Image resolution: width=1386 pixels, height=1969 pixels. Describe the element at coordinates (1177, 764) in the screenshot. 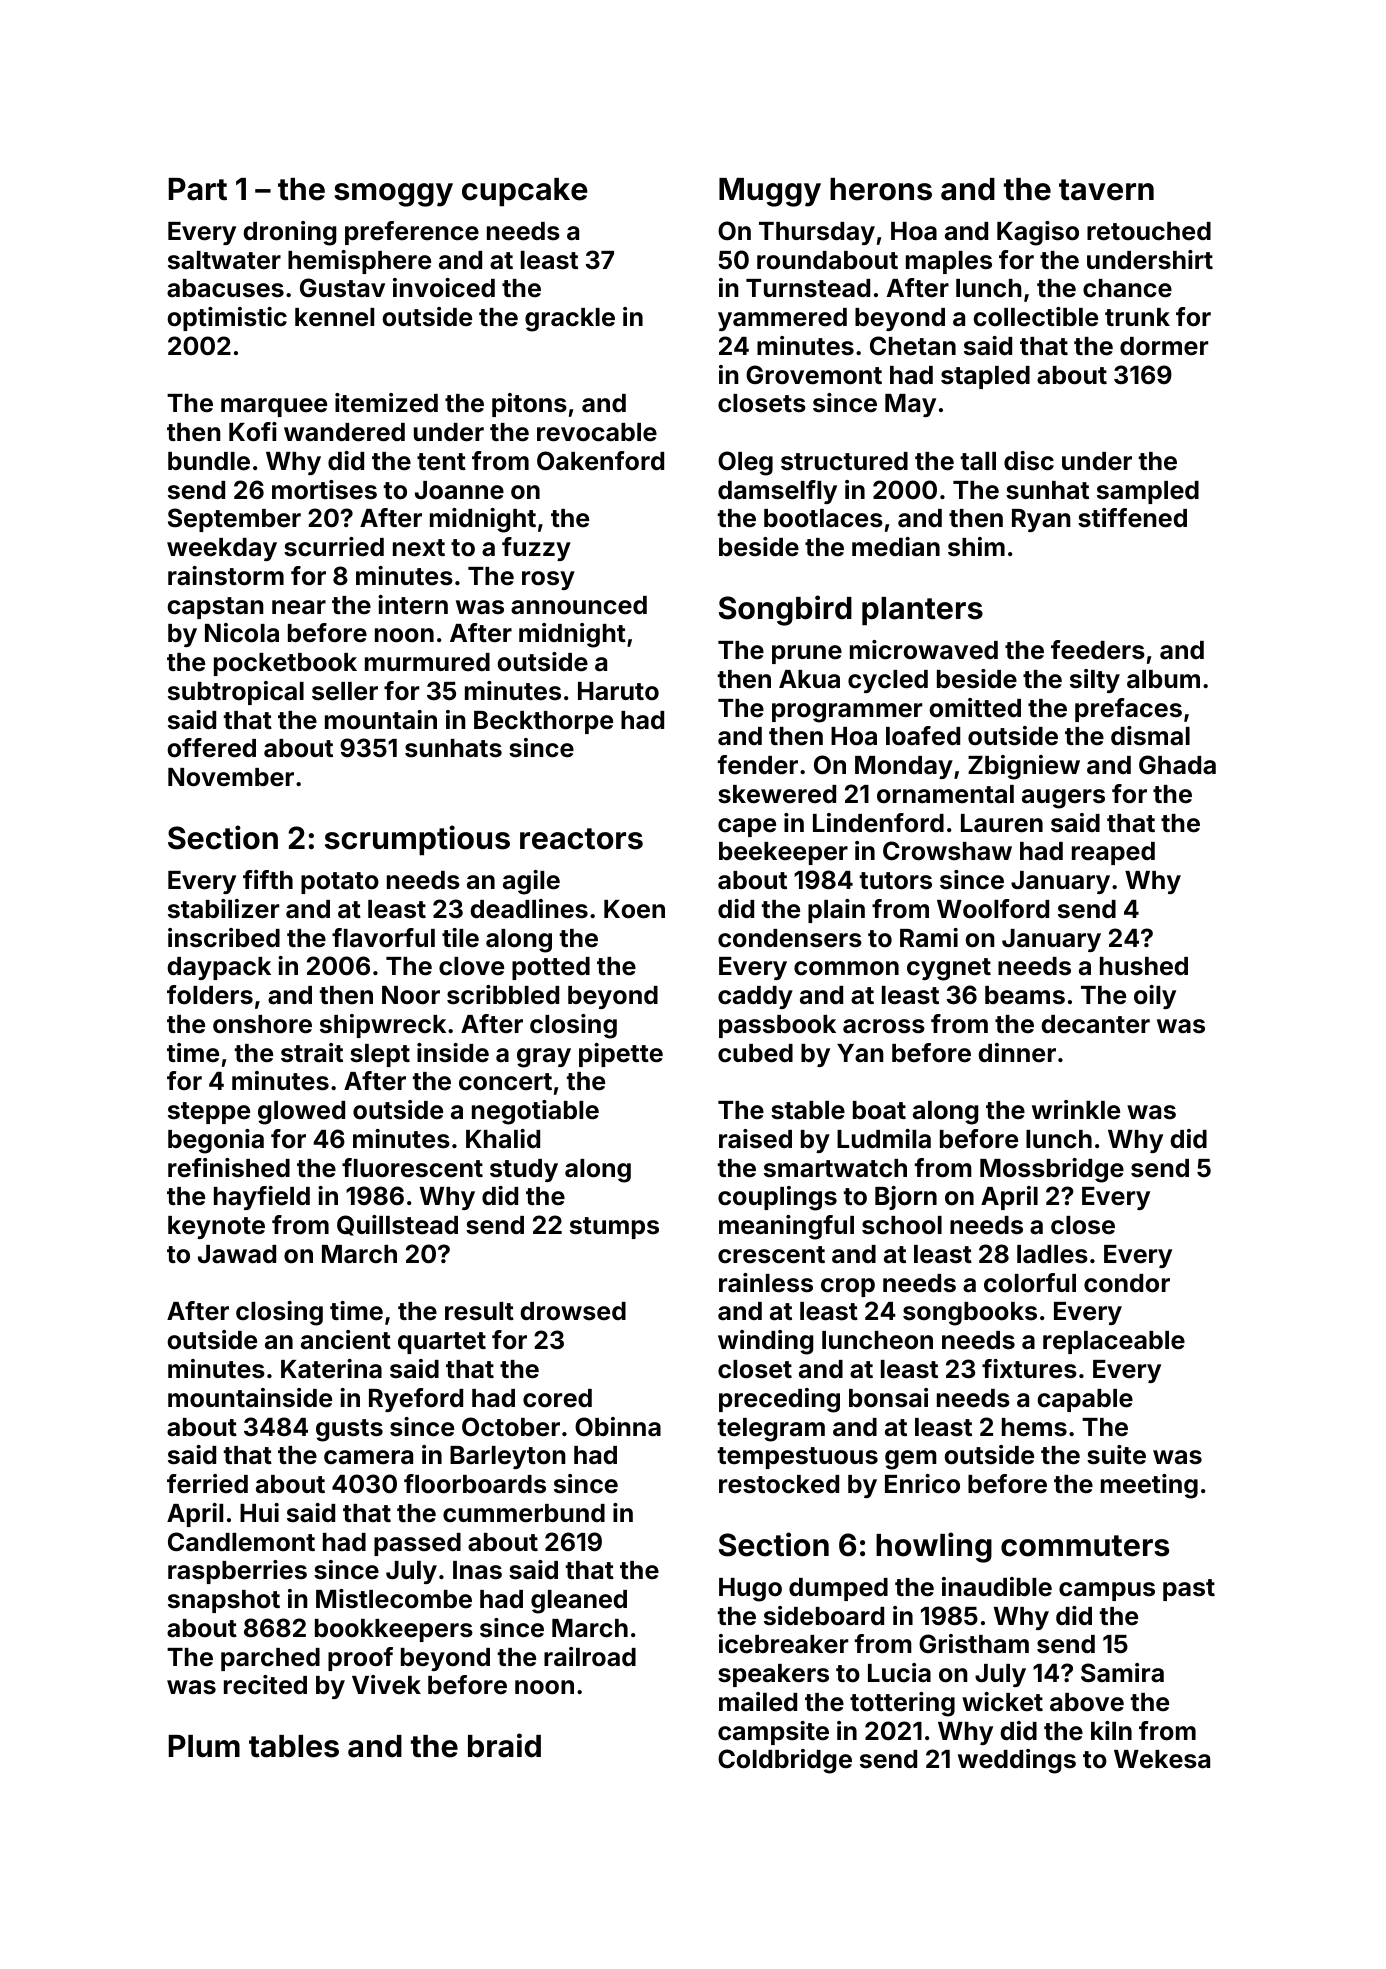

I see `Ghada` at that location.
